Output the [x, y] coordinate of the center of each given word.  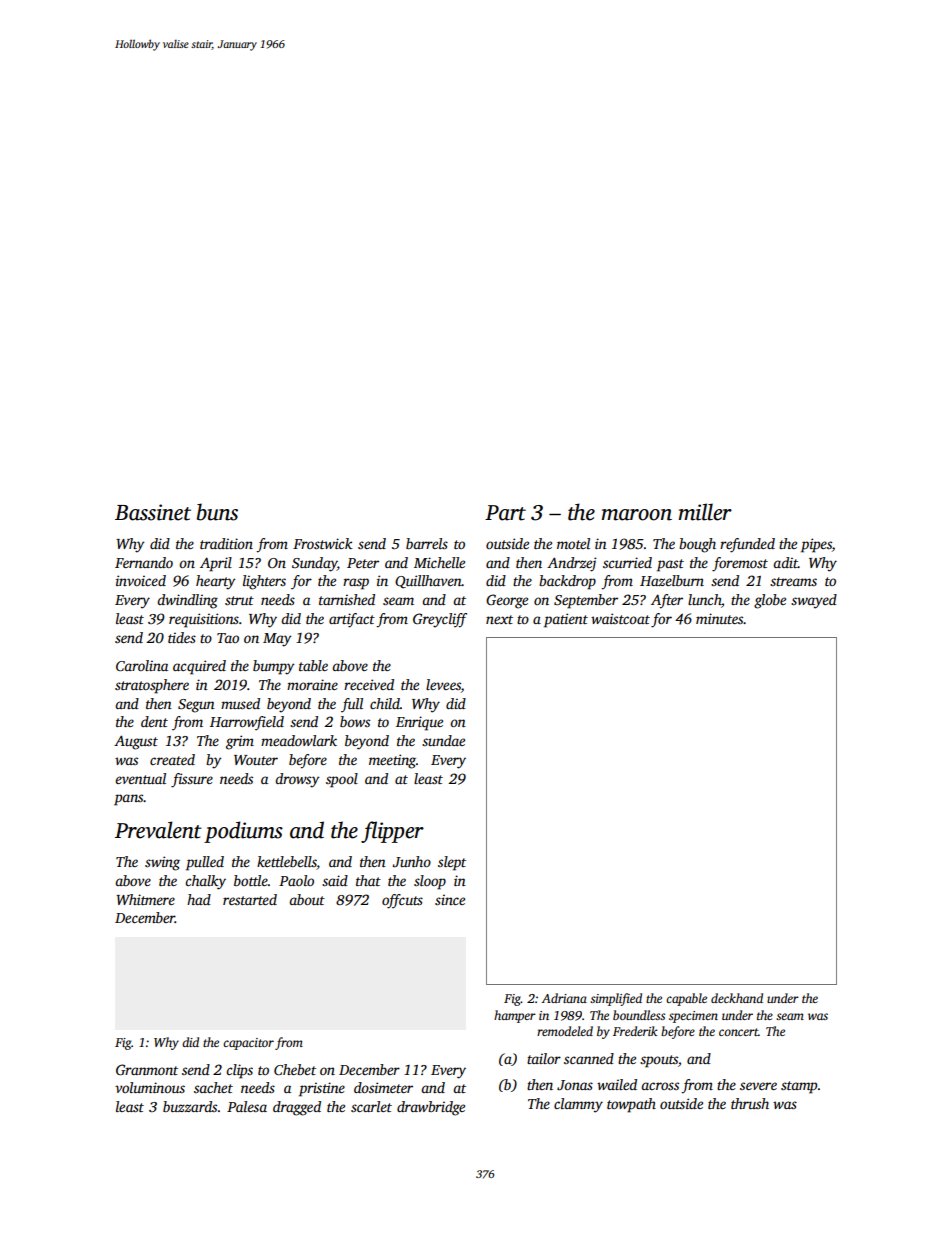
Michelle [439, 562]
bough [697, 545]
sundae [443, 740]
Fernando [144, 562]
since [450, 899]
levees [443, 684]
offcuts [402, 901]
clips [239, 1071]
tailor [544, 1058]
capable [686, 999]
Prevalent [158, 830]
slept [452, 863]
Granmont [147, 1069]
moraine [312, 684]
